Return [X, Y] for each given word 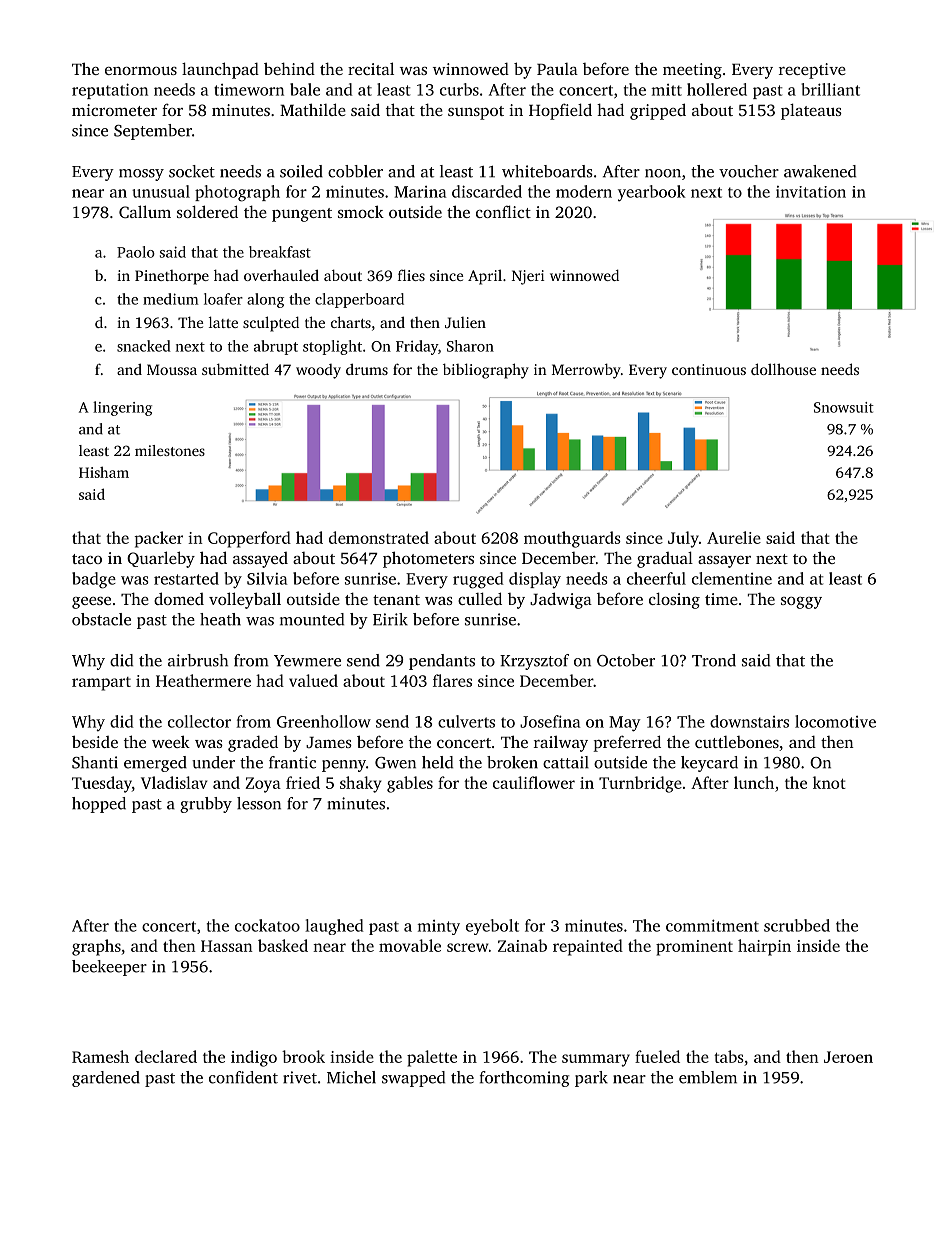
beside [95, 741]
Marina [420, 192]
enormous [141, 71]
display [535, 580]
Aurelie [734, 537]
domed [179, 598]
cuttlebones [737, 742]
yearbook [652, 193]
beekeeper [109, 968]
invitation [811, 192]
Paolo [136, 252]
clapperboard [359, 300]
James [329, 742]
